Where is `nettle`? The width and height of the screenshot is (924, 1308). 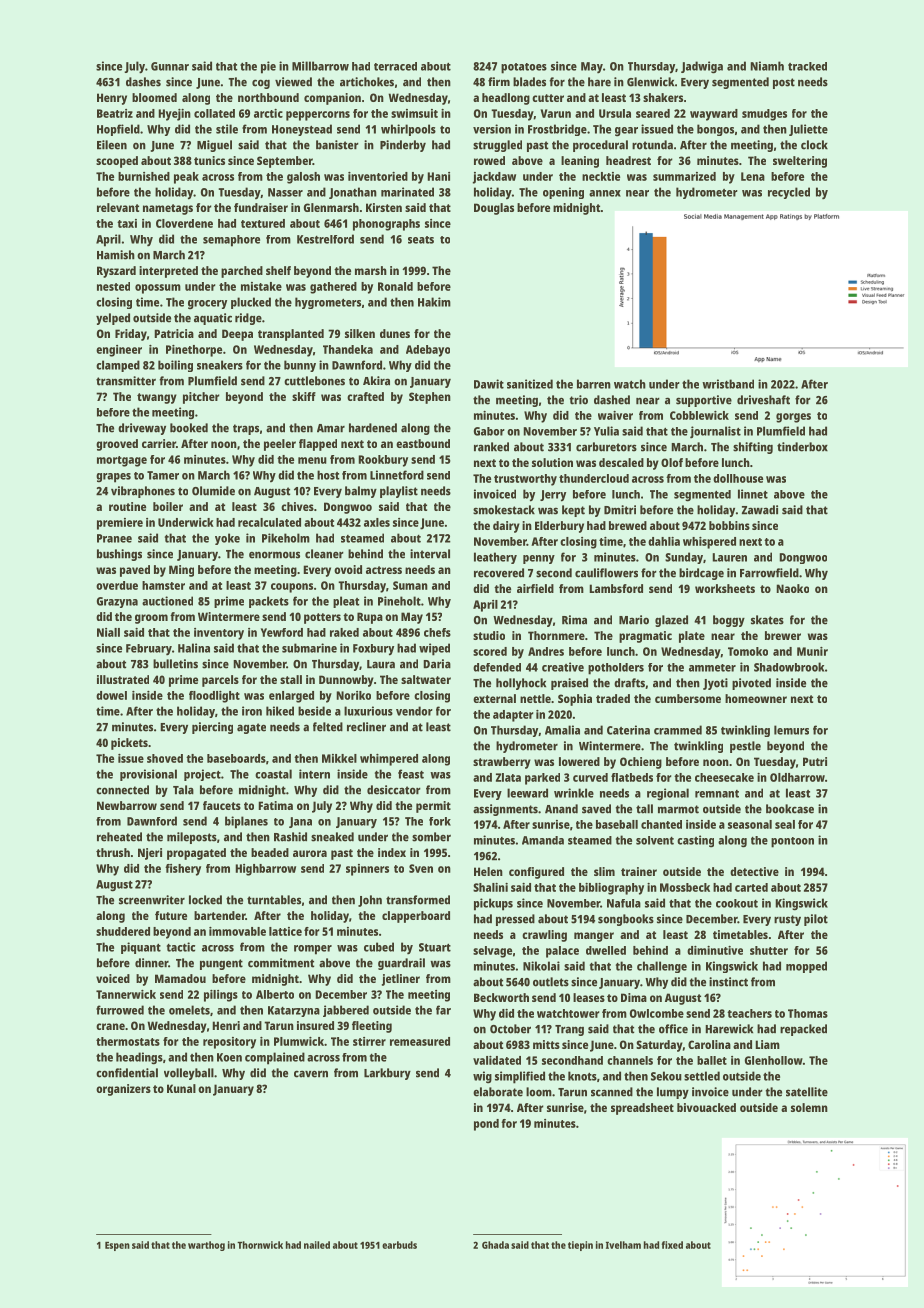 nettle is located at coordinates (535, 698).
